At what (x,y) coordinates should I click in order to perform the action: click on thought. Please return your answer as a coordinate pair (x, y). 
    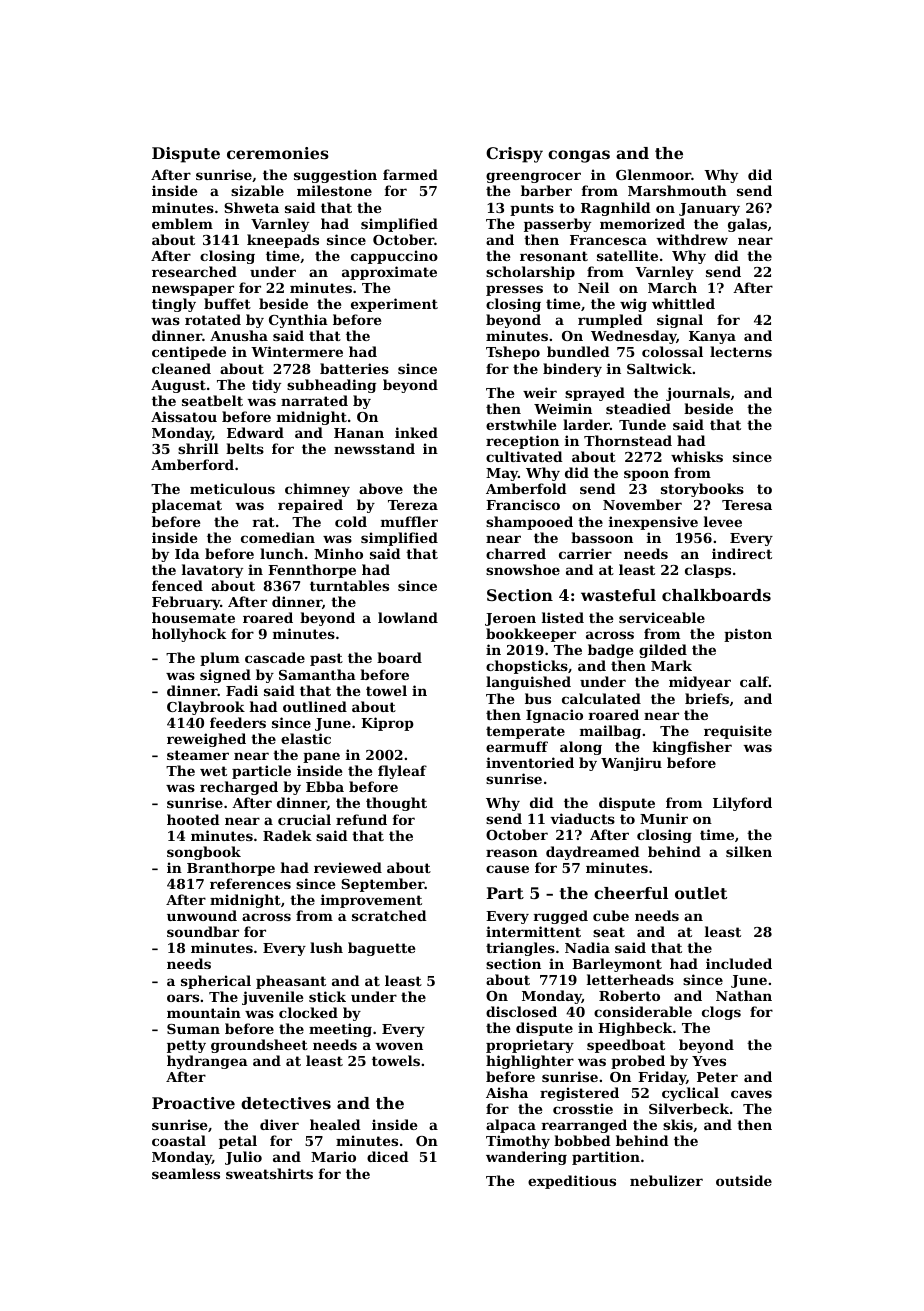
    Looking at the image, I should click on (396, 804).
